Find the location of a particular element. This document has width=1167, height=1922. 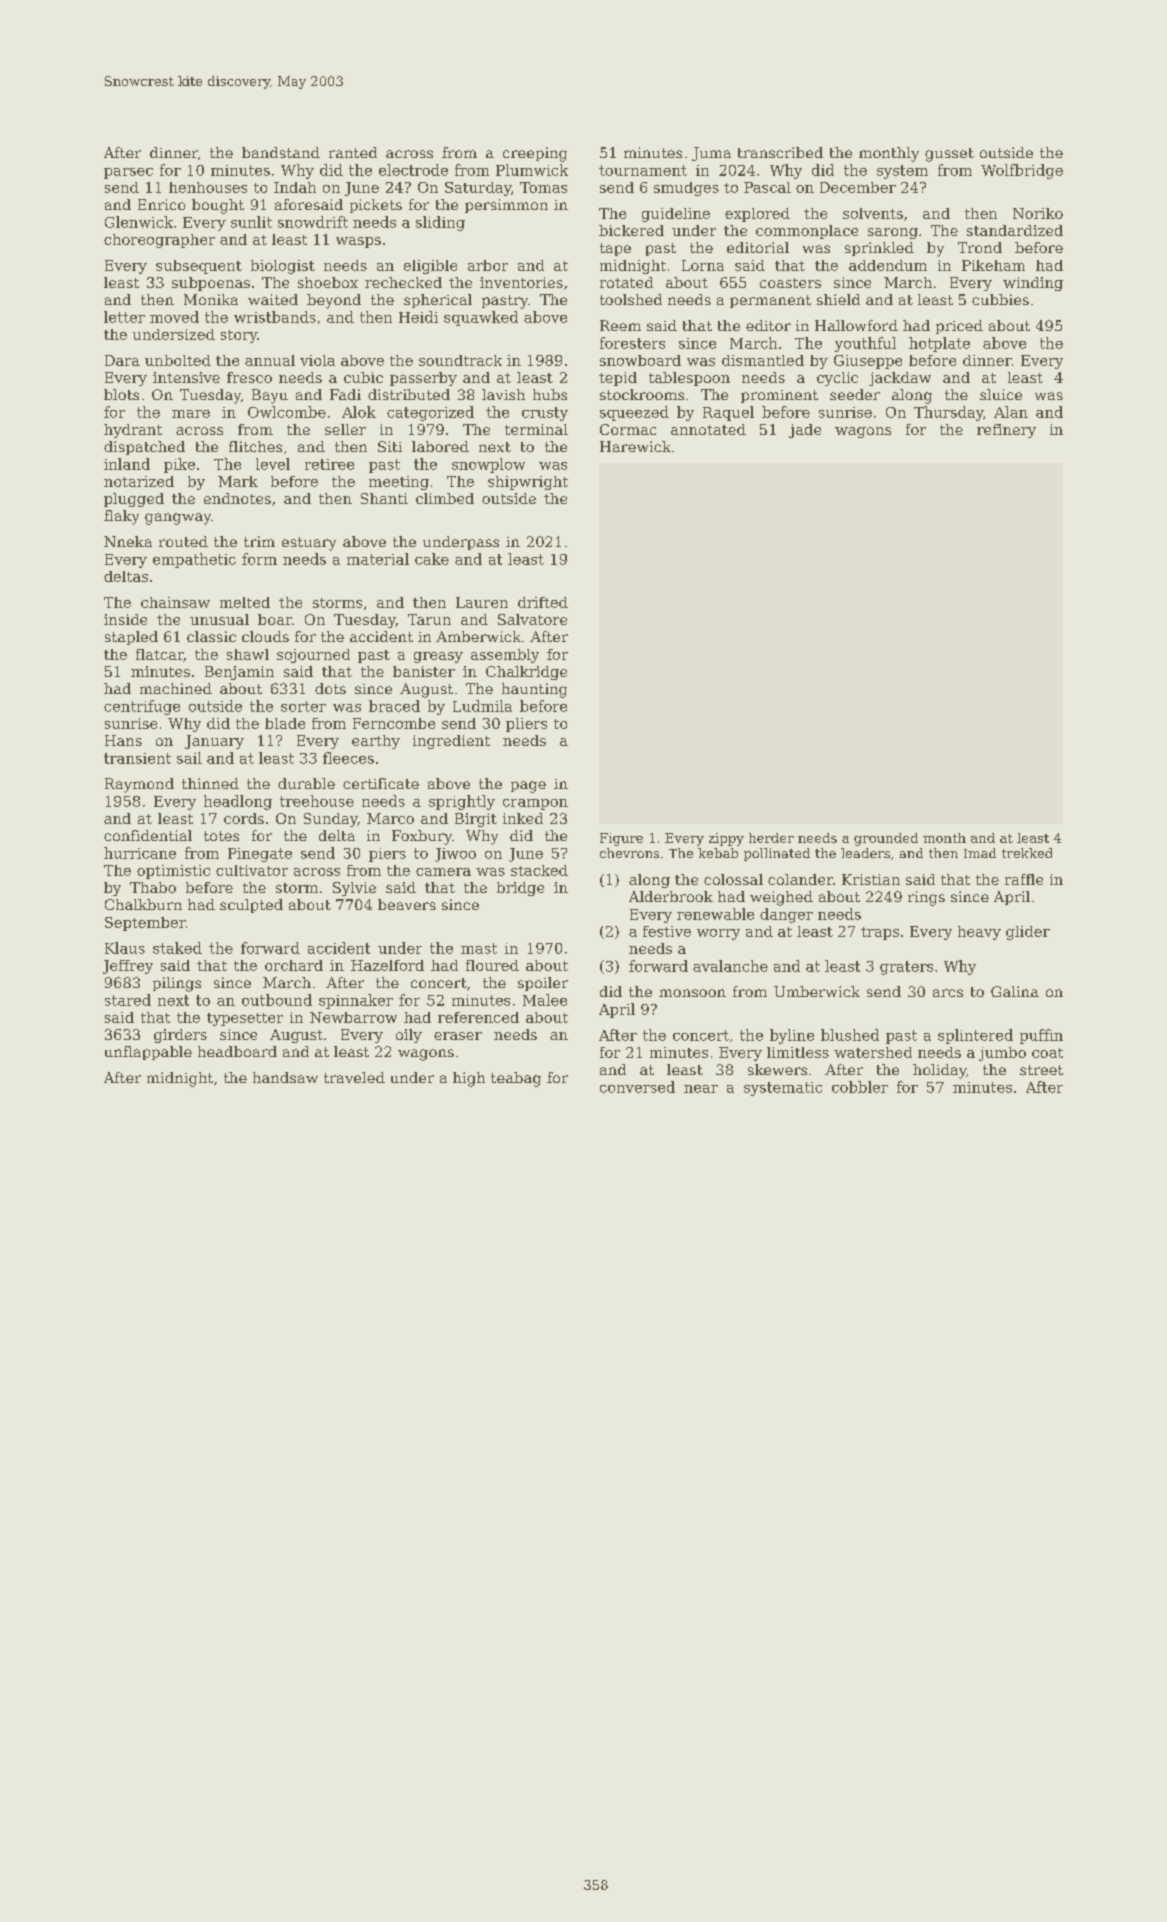

melted is located at coordinates (245, 602).
